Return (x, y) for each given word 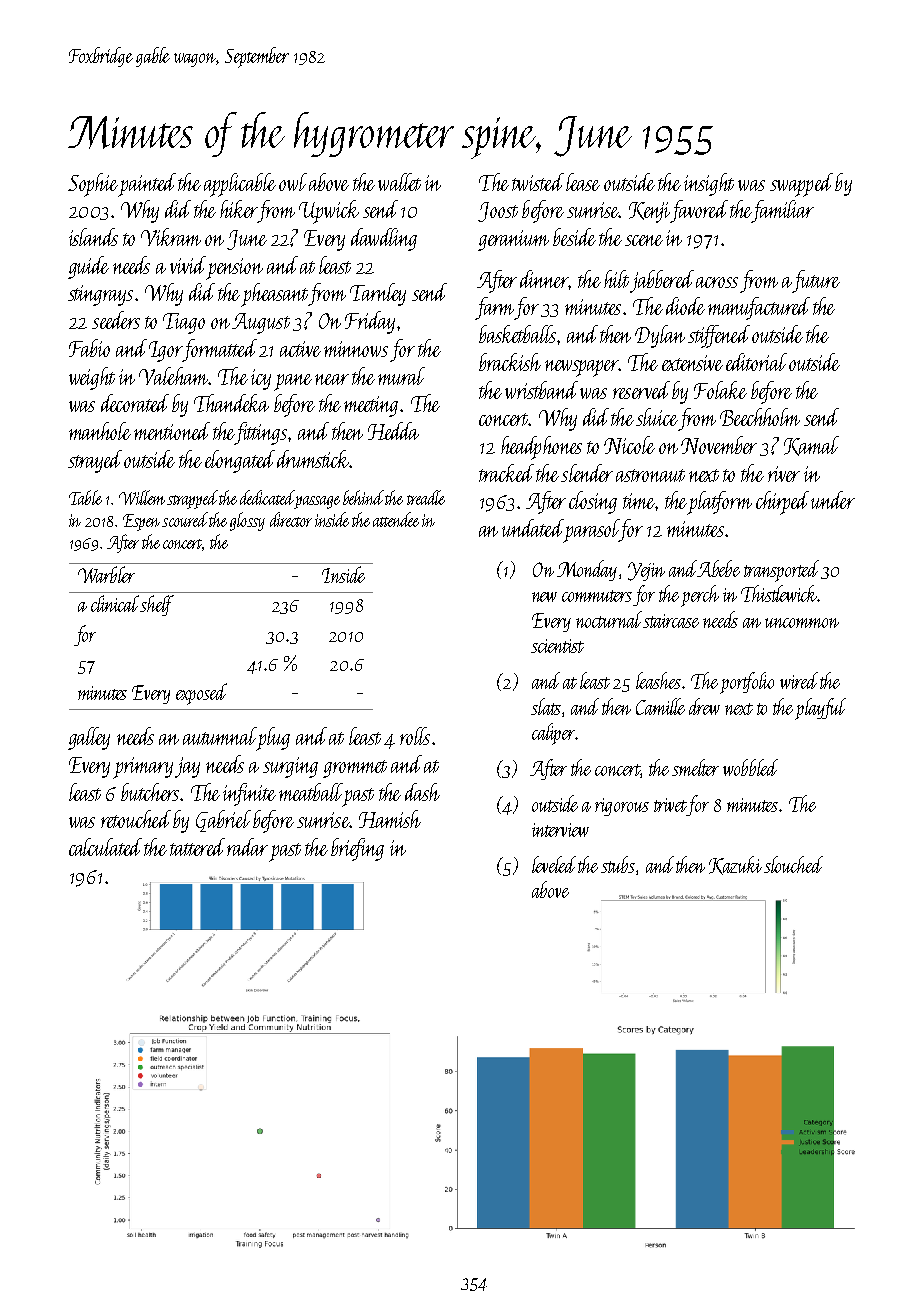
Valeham (173, 376)
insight (709, 184)
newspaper (581, 368)
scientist (557, 646)
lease (583, 182)
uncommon (802, 623)
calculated (105, 847)
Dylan (660, 336)
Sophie (93, 185)
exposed (201, 694)
